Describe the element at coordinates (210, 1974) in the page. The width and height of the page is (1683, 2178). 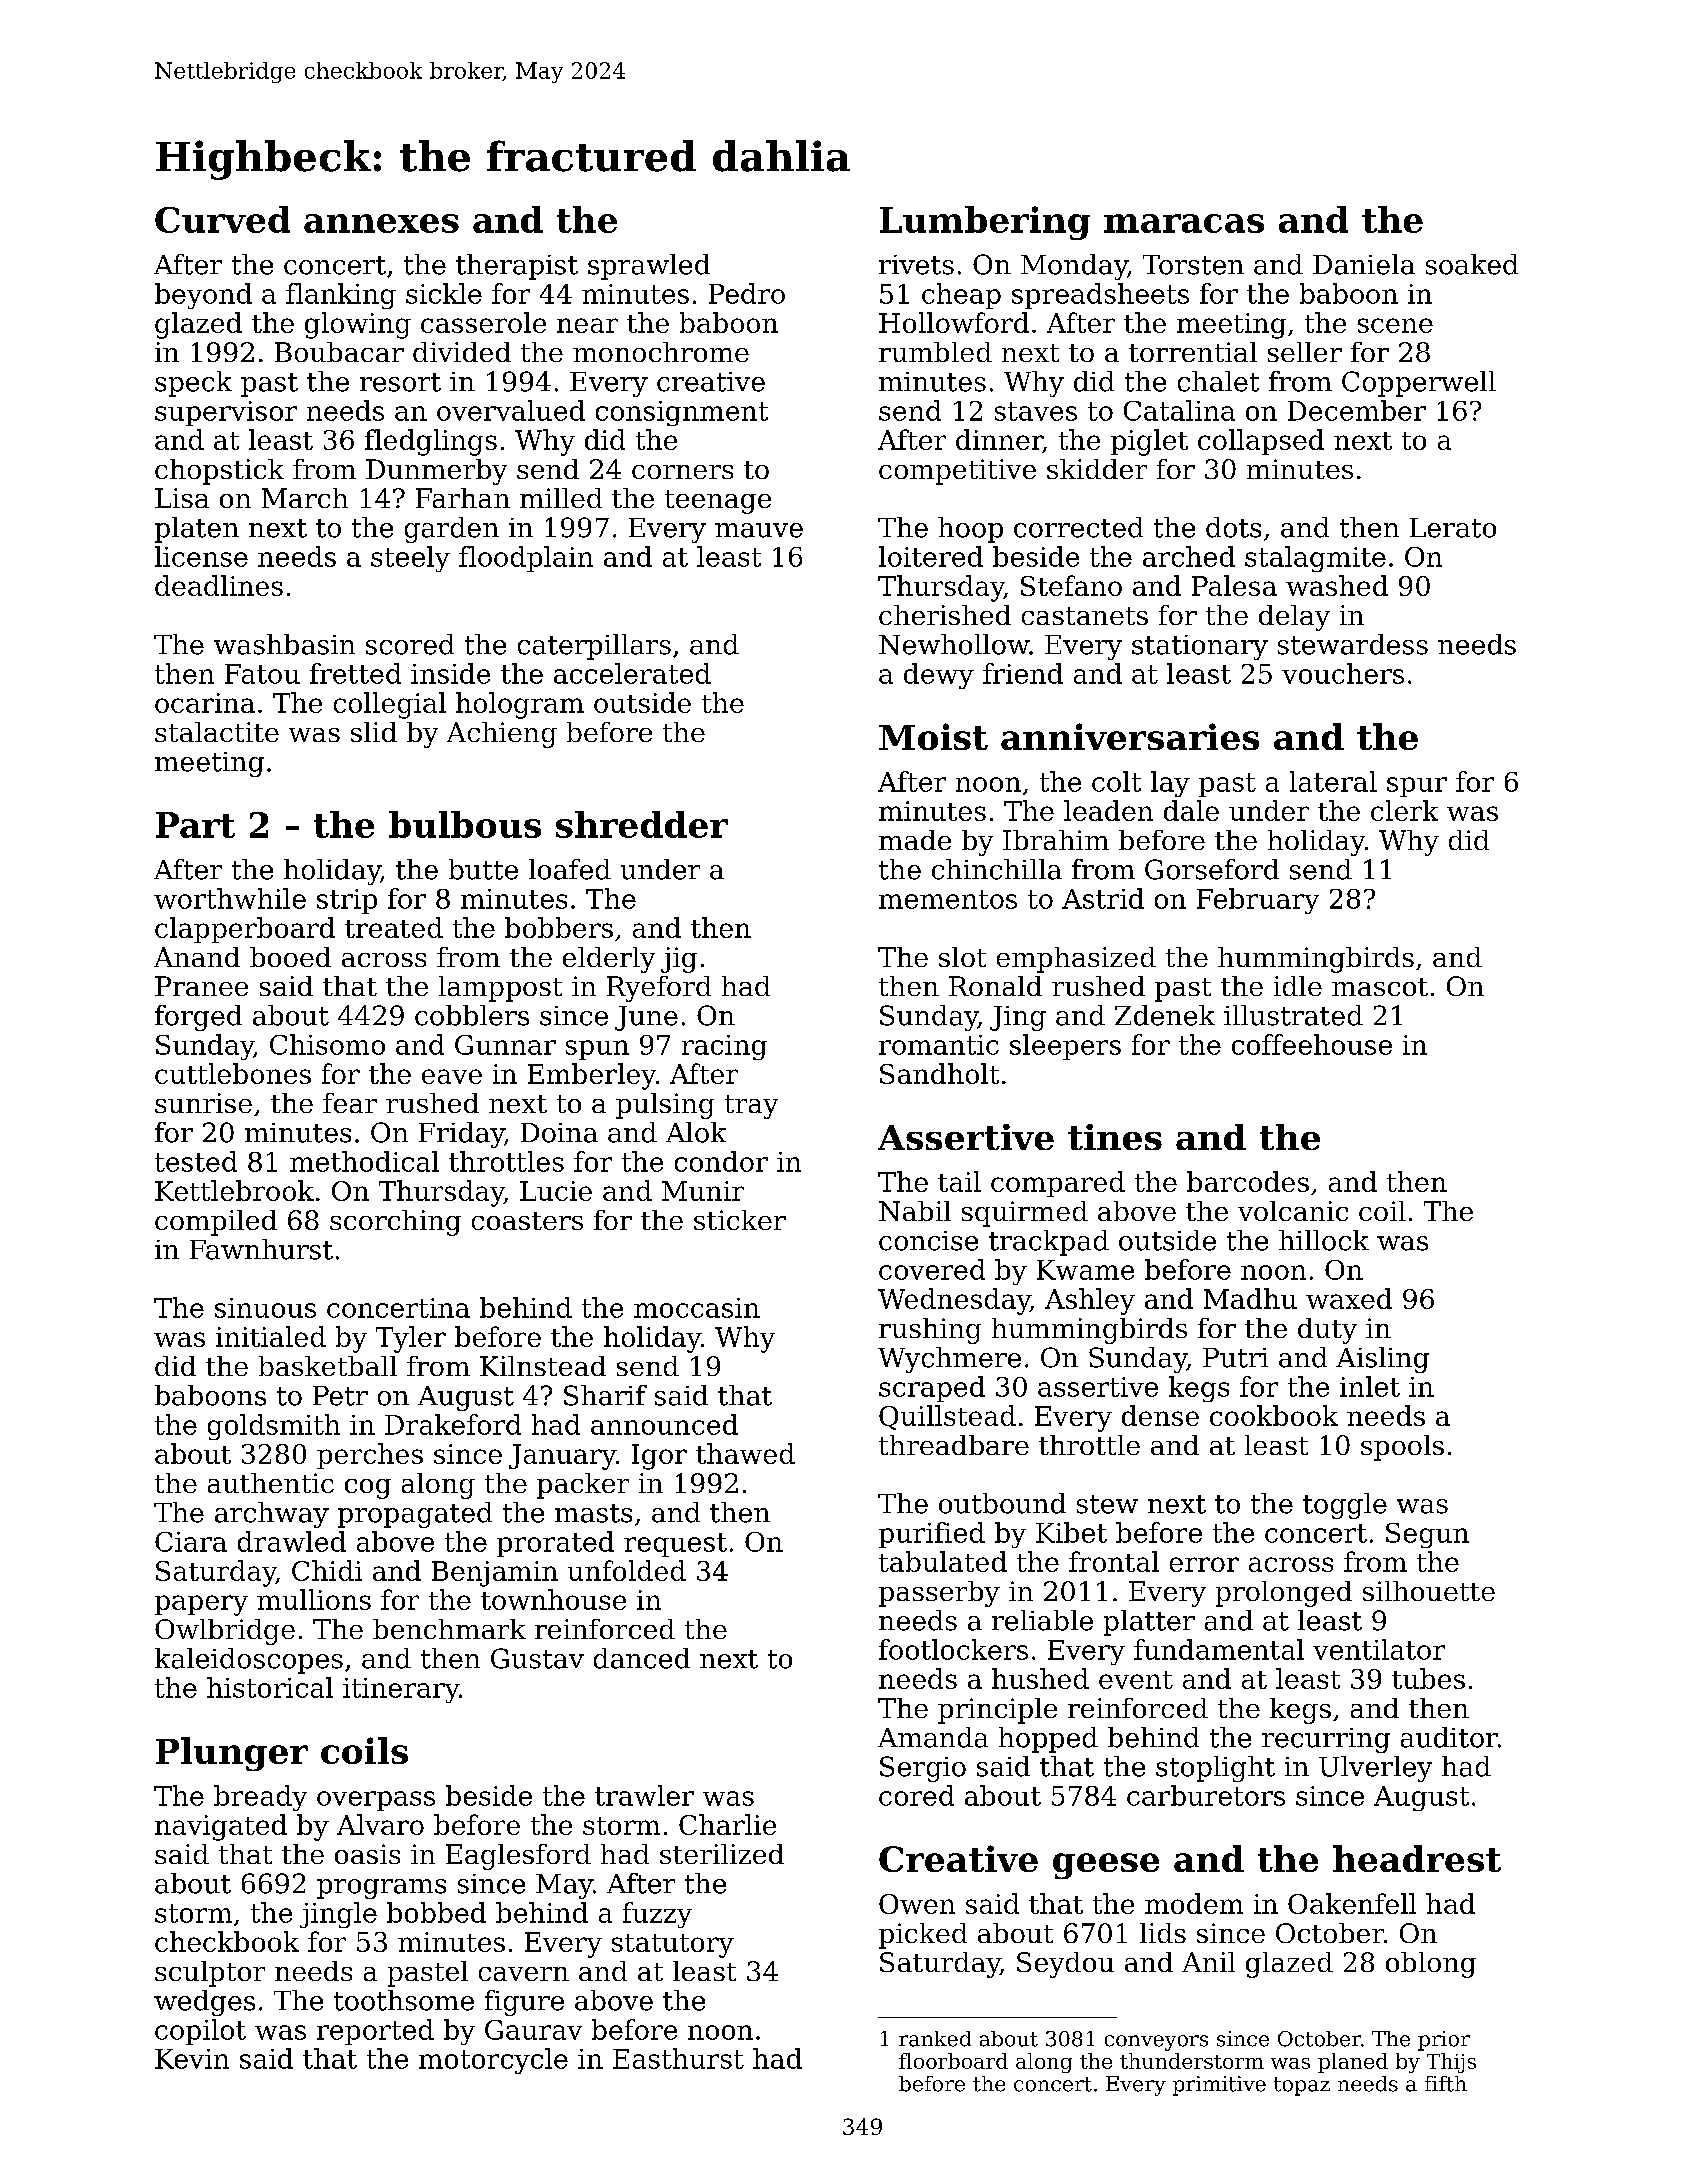
I see `sculptor` at that location.
